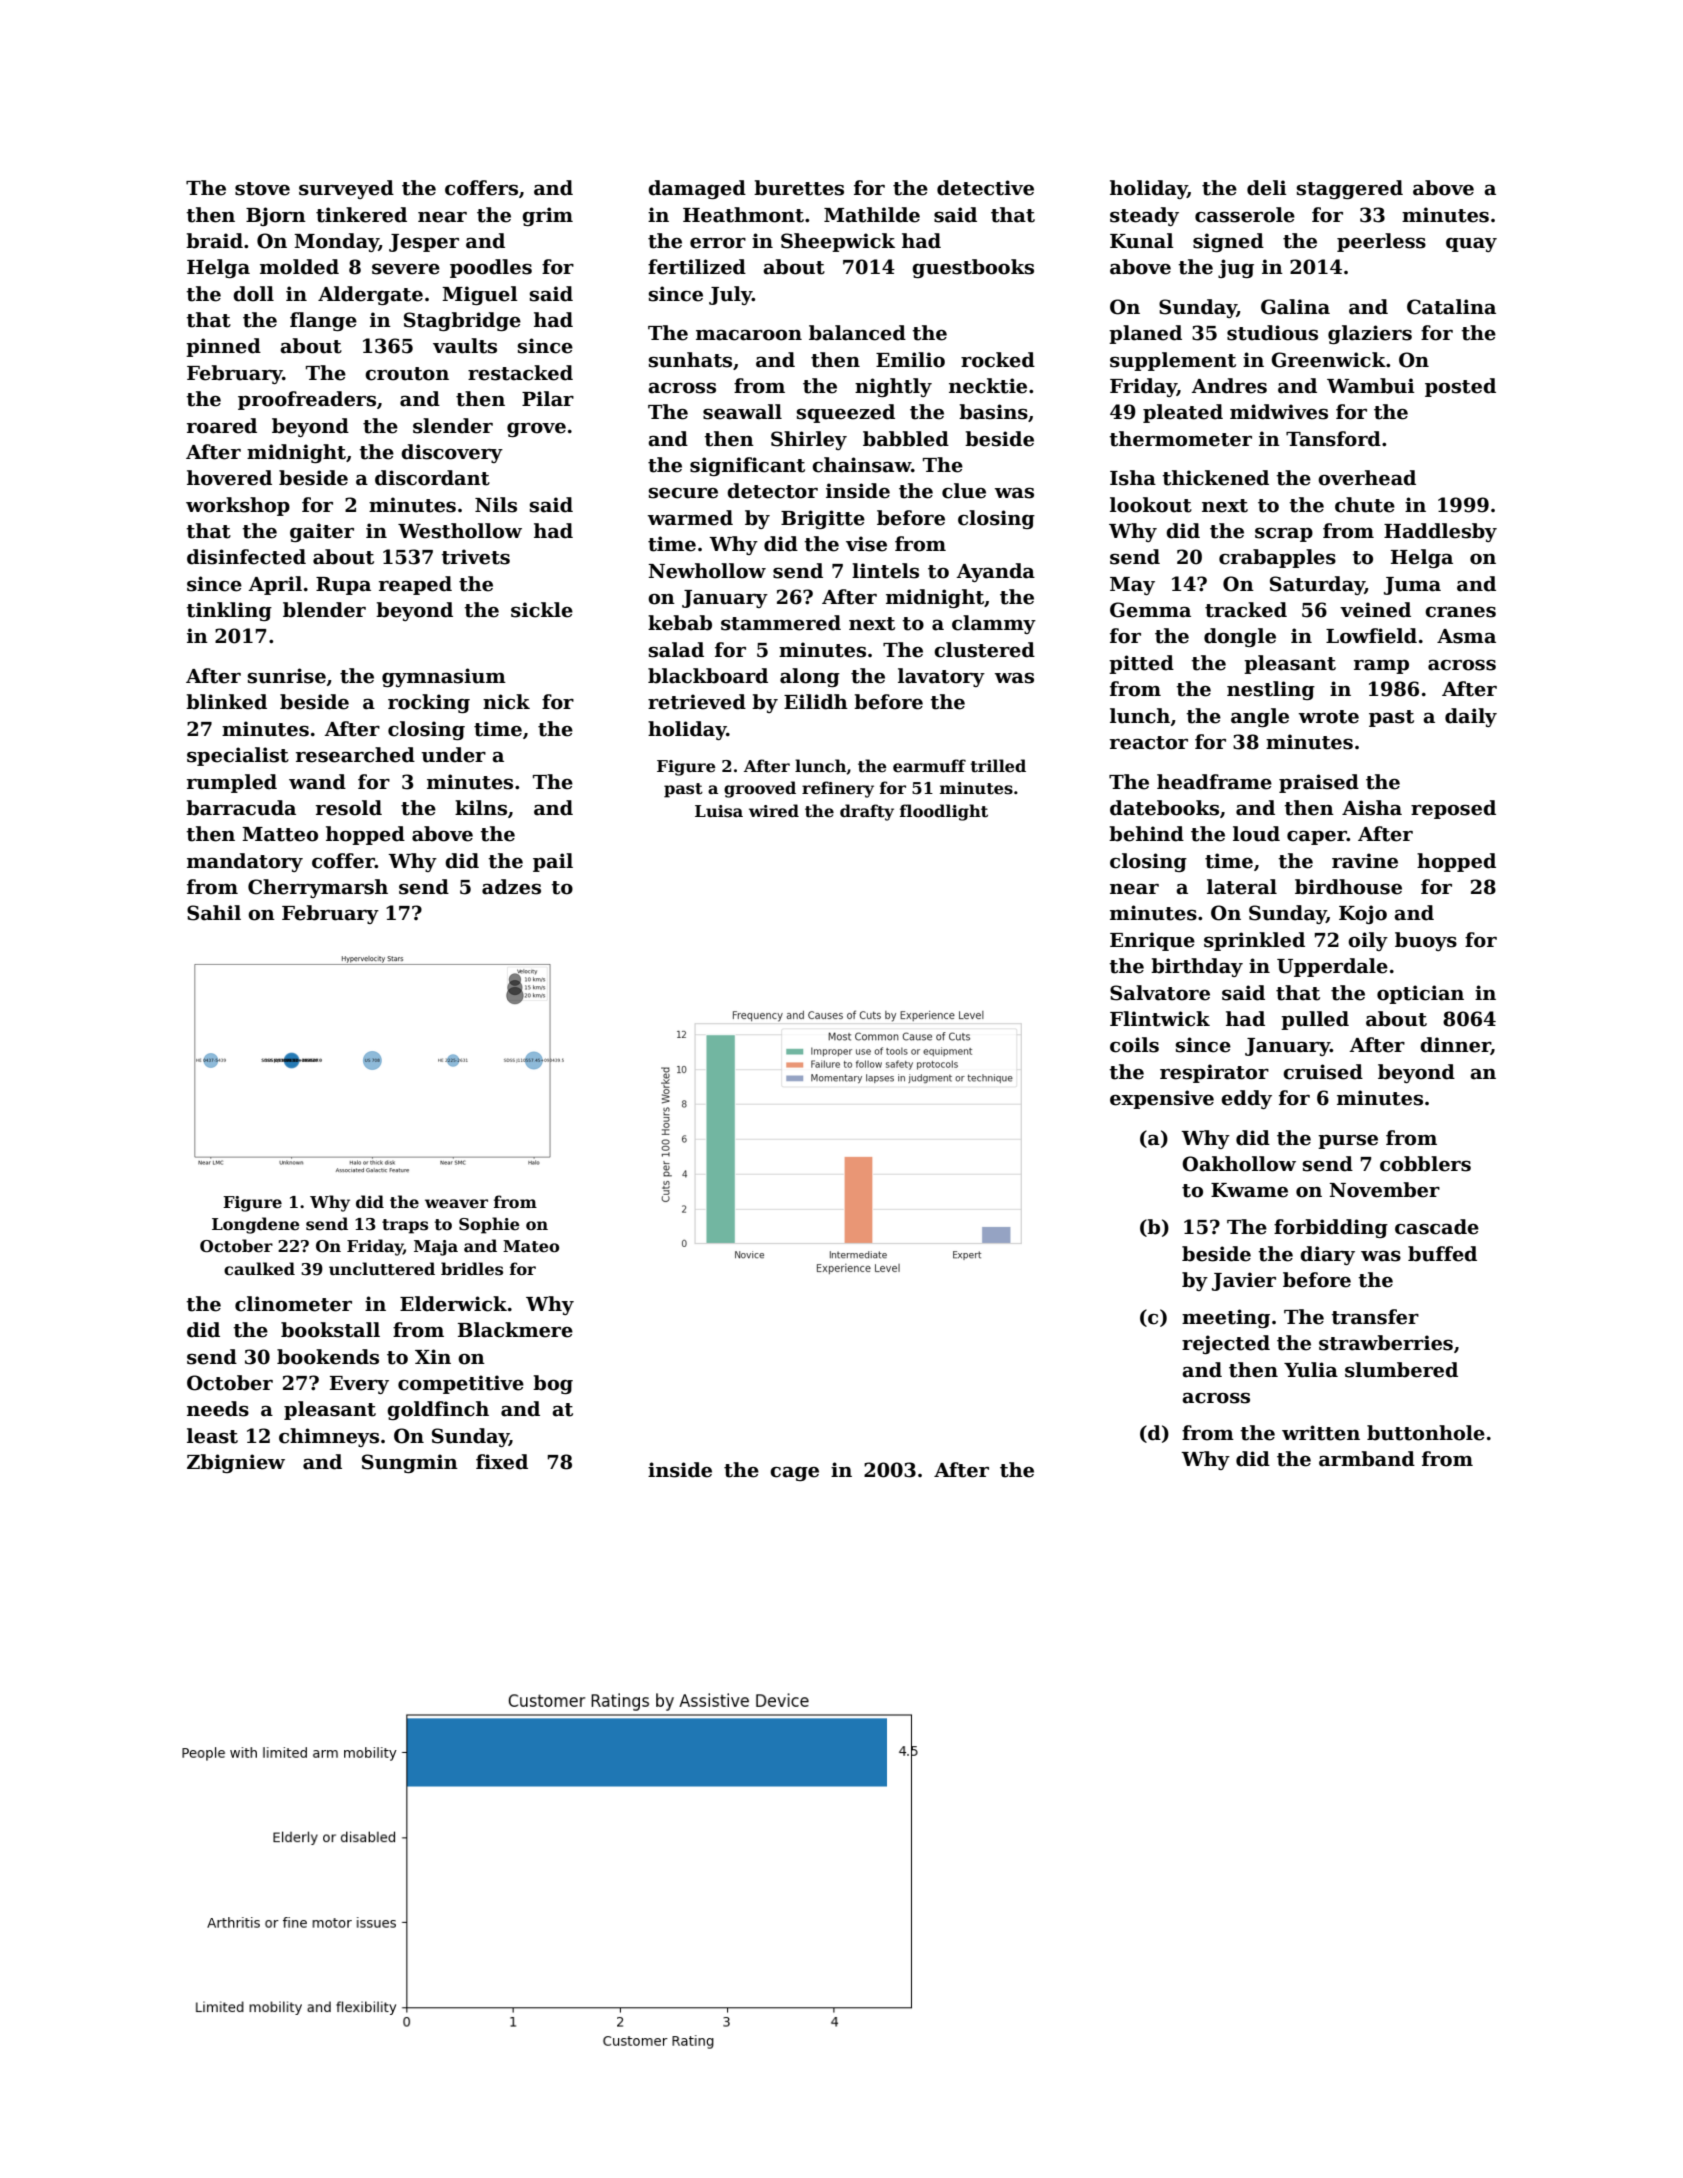 The image size is (1683, 2178). I want to click on clammy, so click(994, 624).
